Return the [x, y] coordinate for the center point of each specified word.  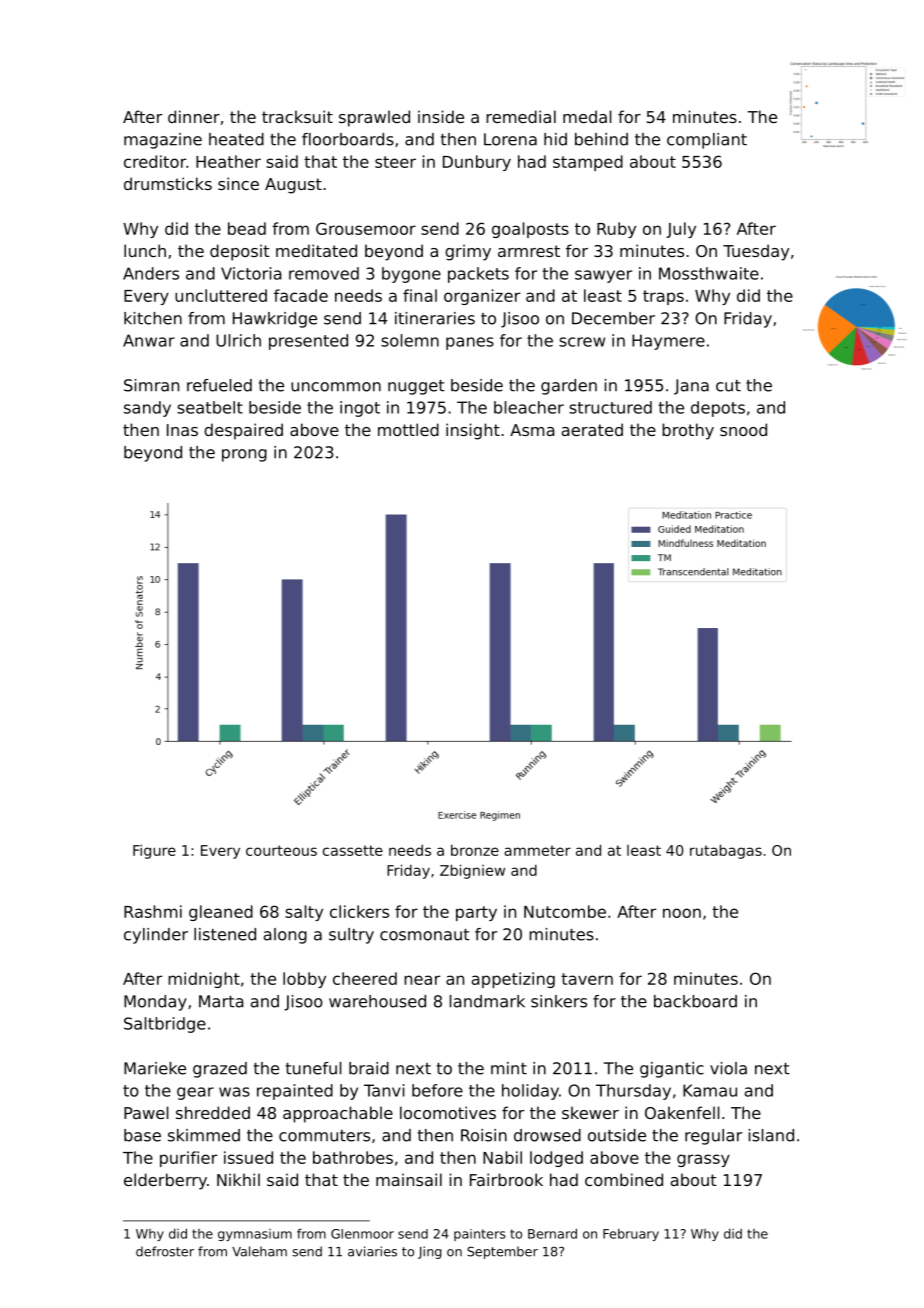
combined [624, 1179]
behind [601, 139]
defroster [165, 1251]
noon [682, 913]
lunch [145, 250]
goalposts [530, 230]
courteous [281, 850]
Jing [430, 1252]
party [476, 913]
